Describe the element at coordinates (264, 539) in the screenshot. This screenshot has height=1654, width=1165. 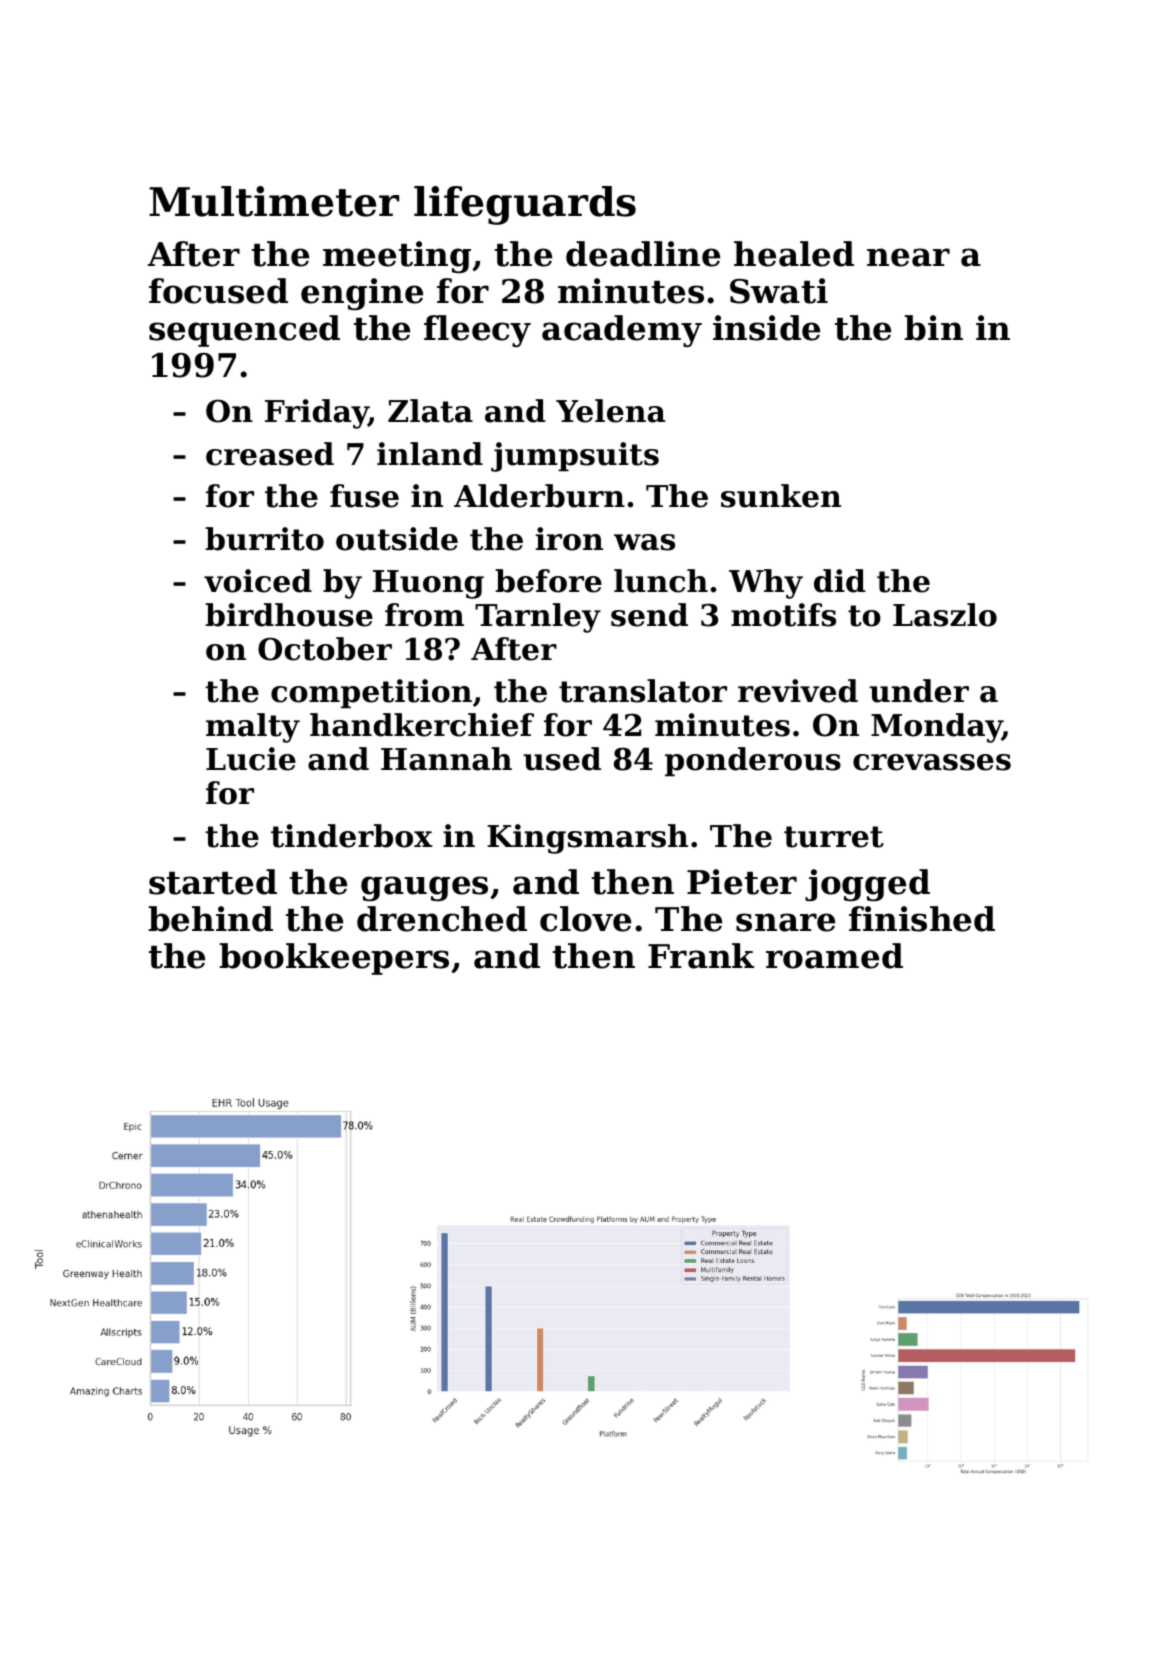
I see `burrito` at that location.
